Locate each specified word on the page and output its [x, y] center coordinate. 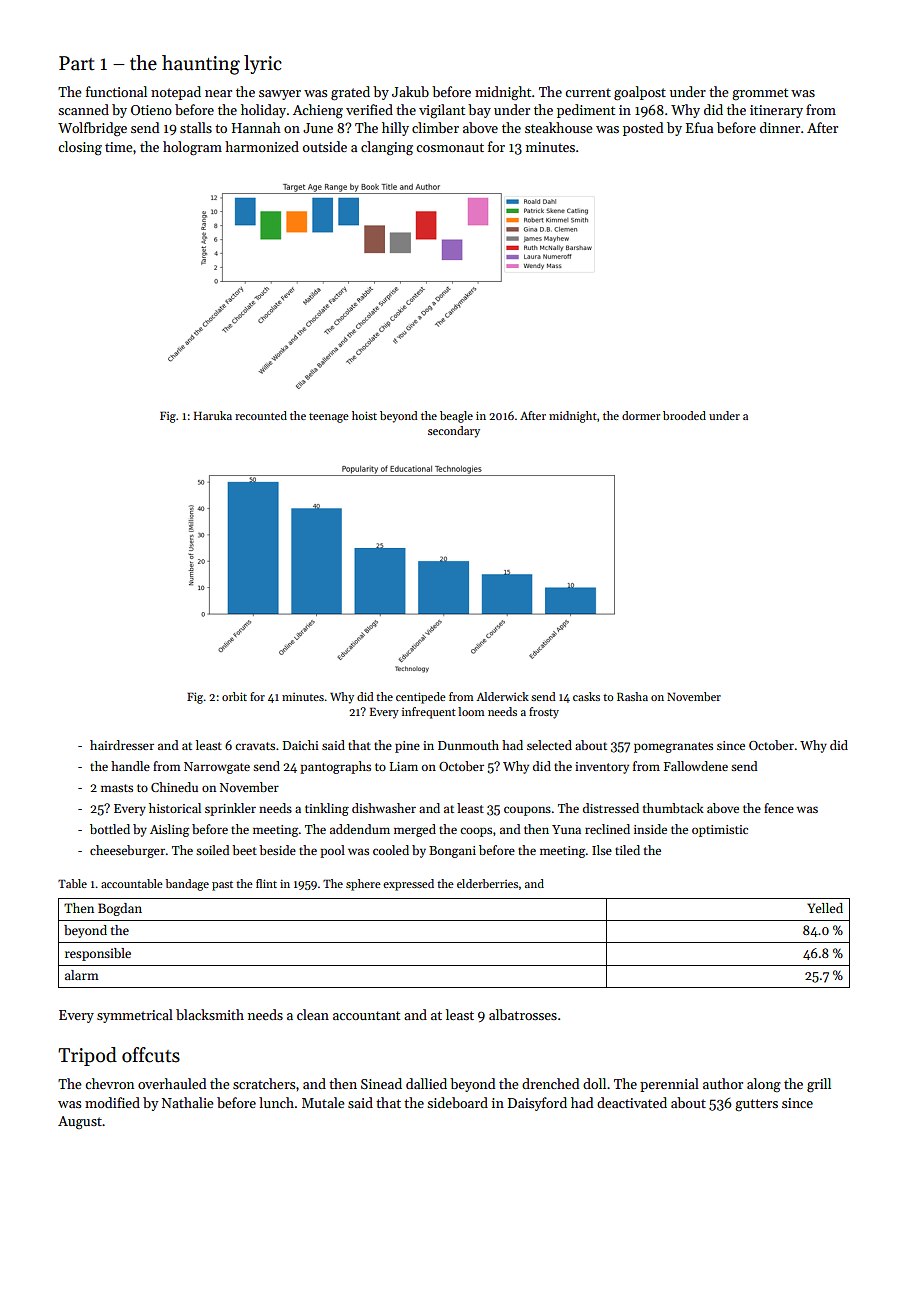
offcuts [151, 1055]
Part [77, 63]
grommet [760, 94]
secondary [454, 432]
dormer [641, 415]
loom [471, 711]
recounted [261, 415]
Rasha [632, 696]
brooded [684, 415]
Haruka [213, 415]
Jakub [410, 91]
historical [175, 808]
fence [779, 808]
